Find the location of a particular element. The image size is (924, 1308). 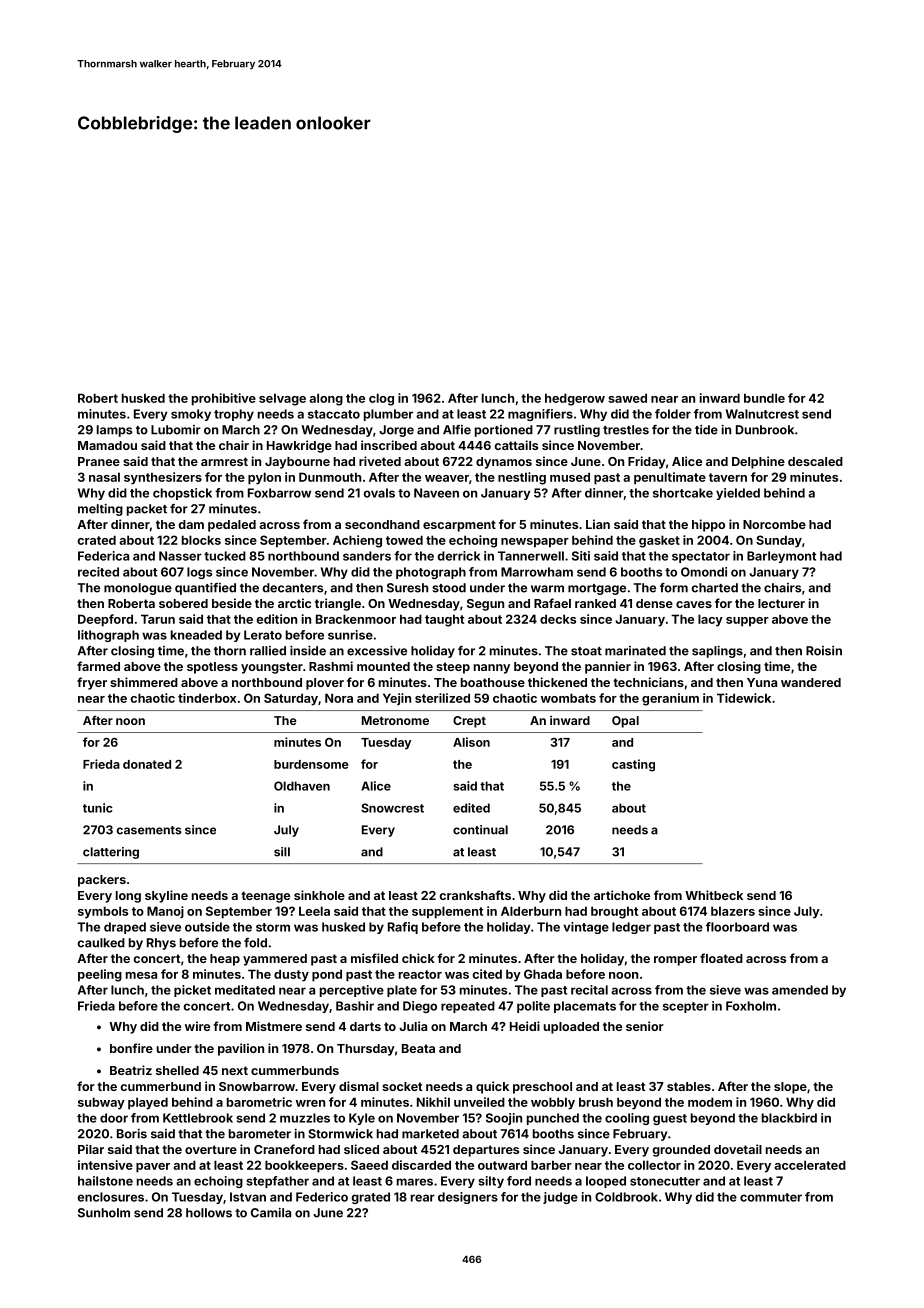

slope is located at coordinates (790, 1088).
